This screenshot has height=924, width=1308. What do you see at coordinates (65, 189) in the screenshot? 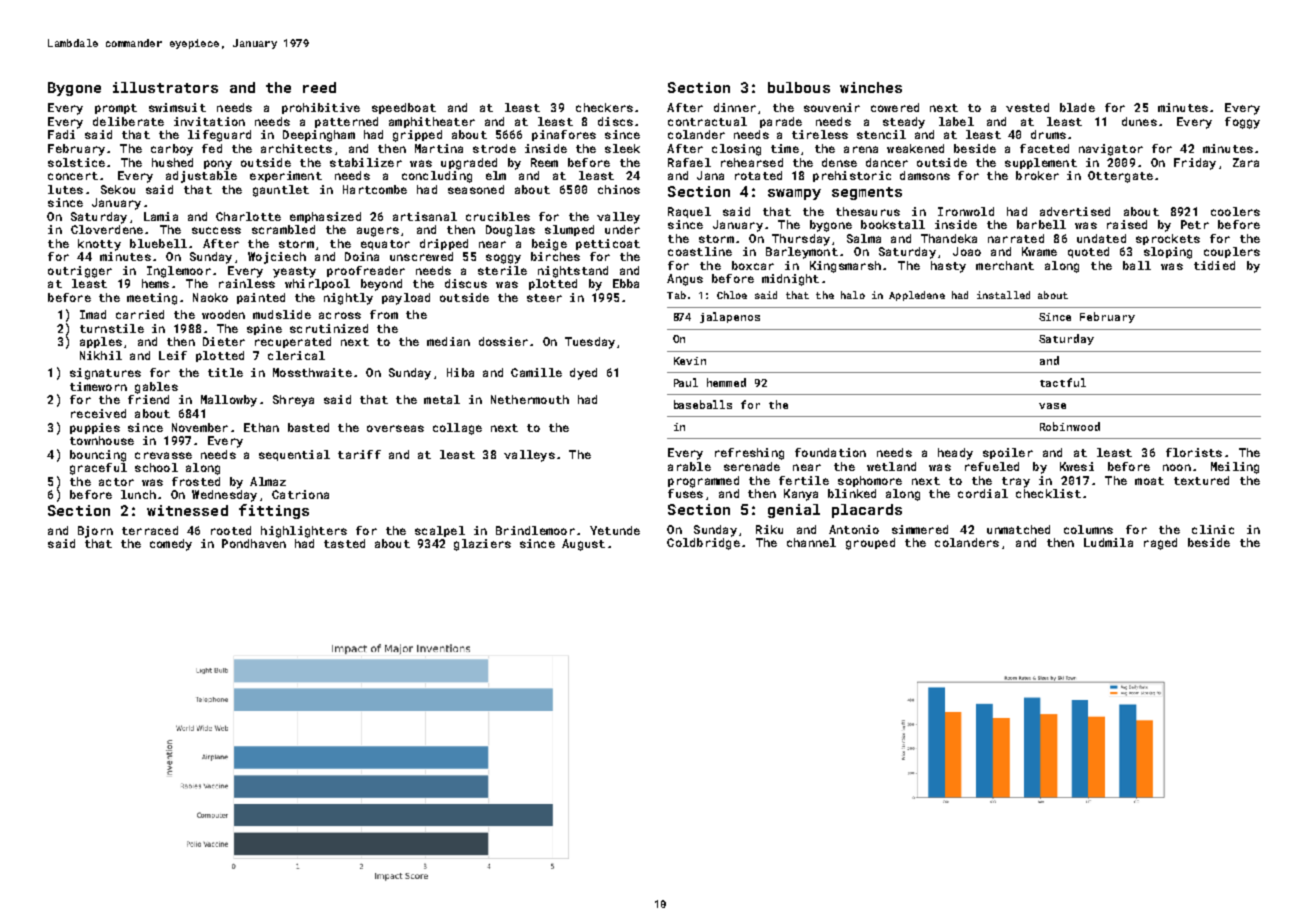
I see `lutes` at bounding box center [65, 189].
